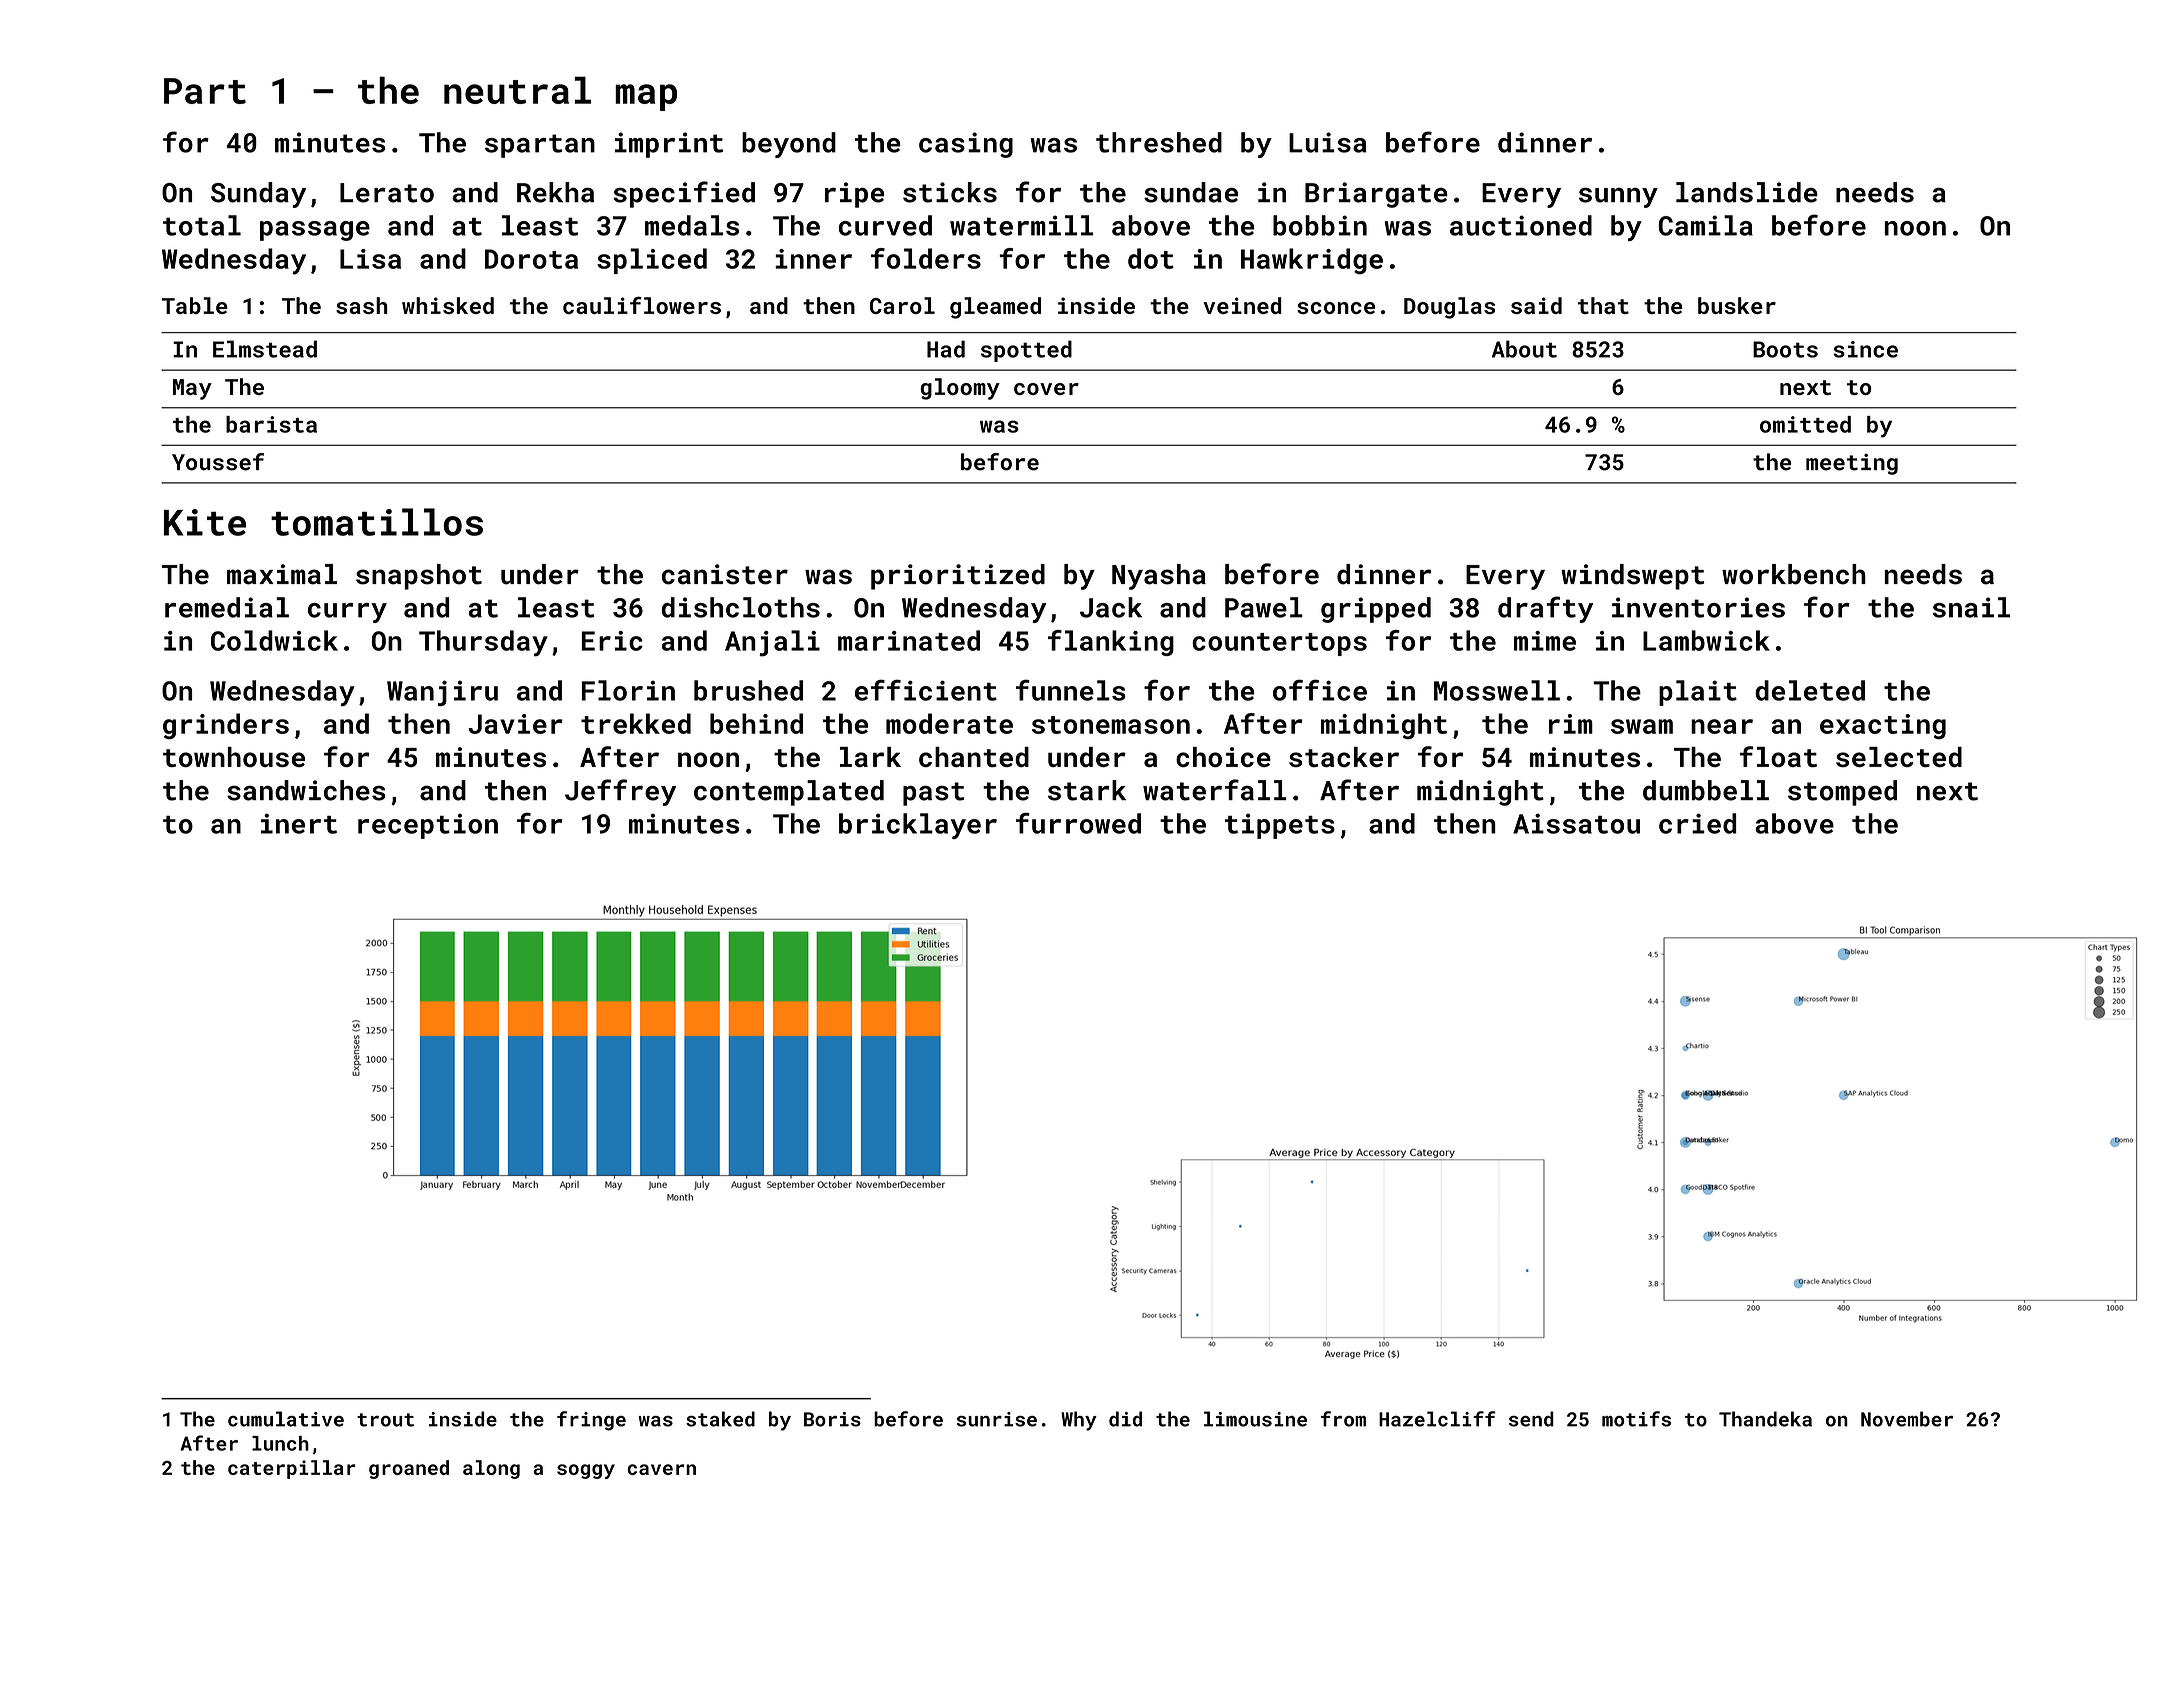 This screenshot has width=2178, height=1683. What do you see at coordinates (1603, 305) in the screenshot?
I see `that` at bounding box center [1603, 305].
